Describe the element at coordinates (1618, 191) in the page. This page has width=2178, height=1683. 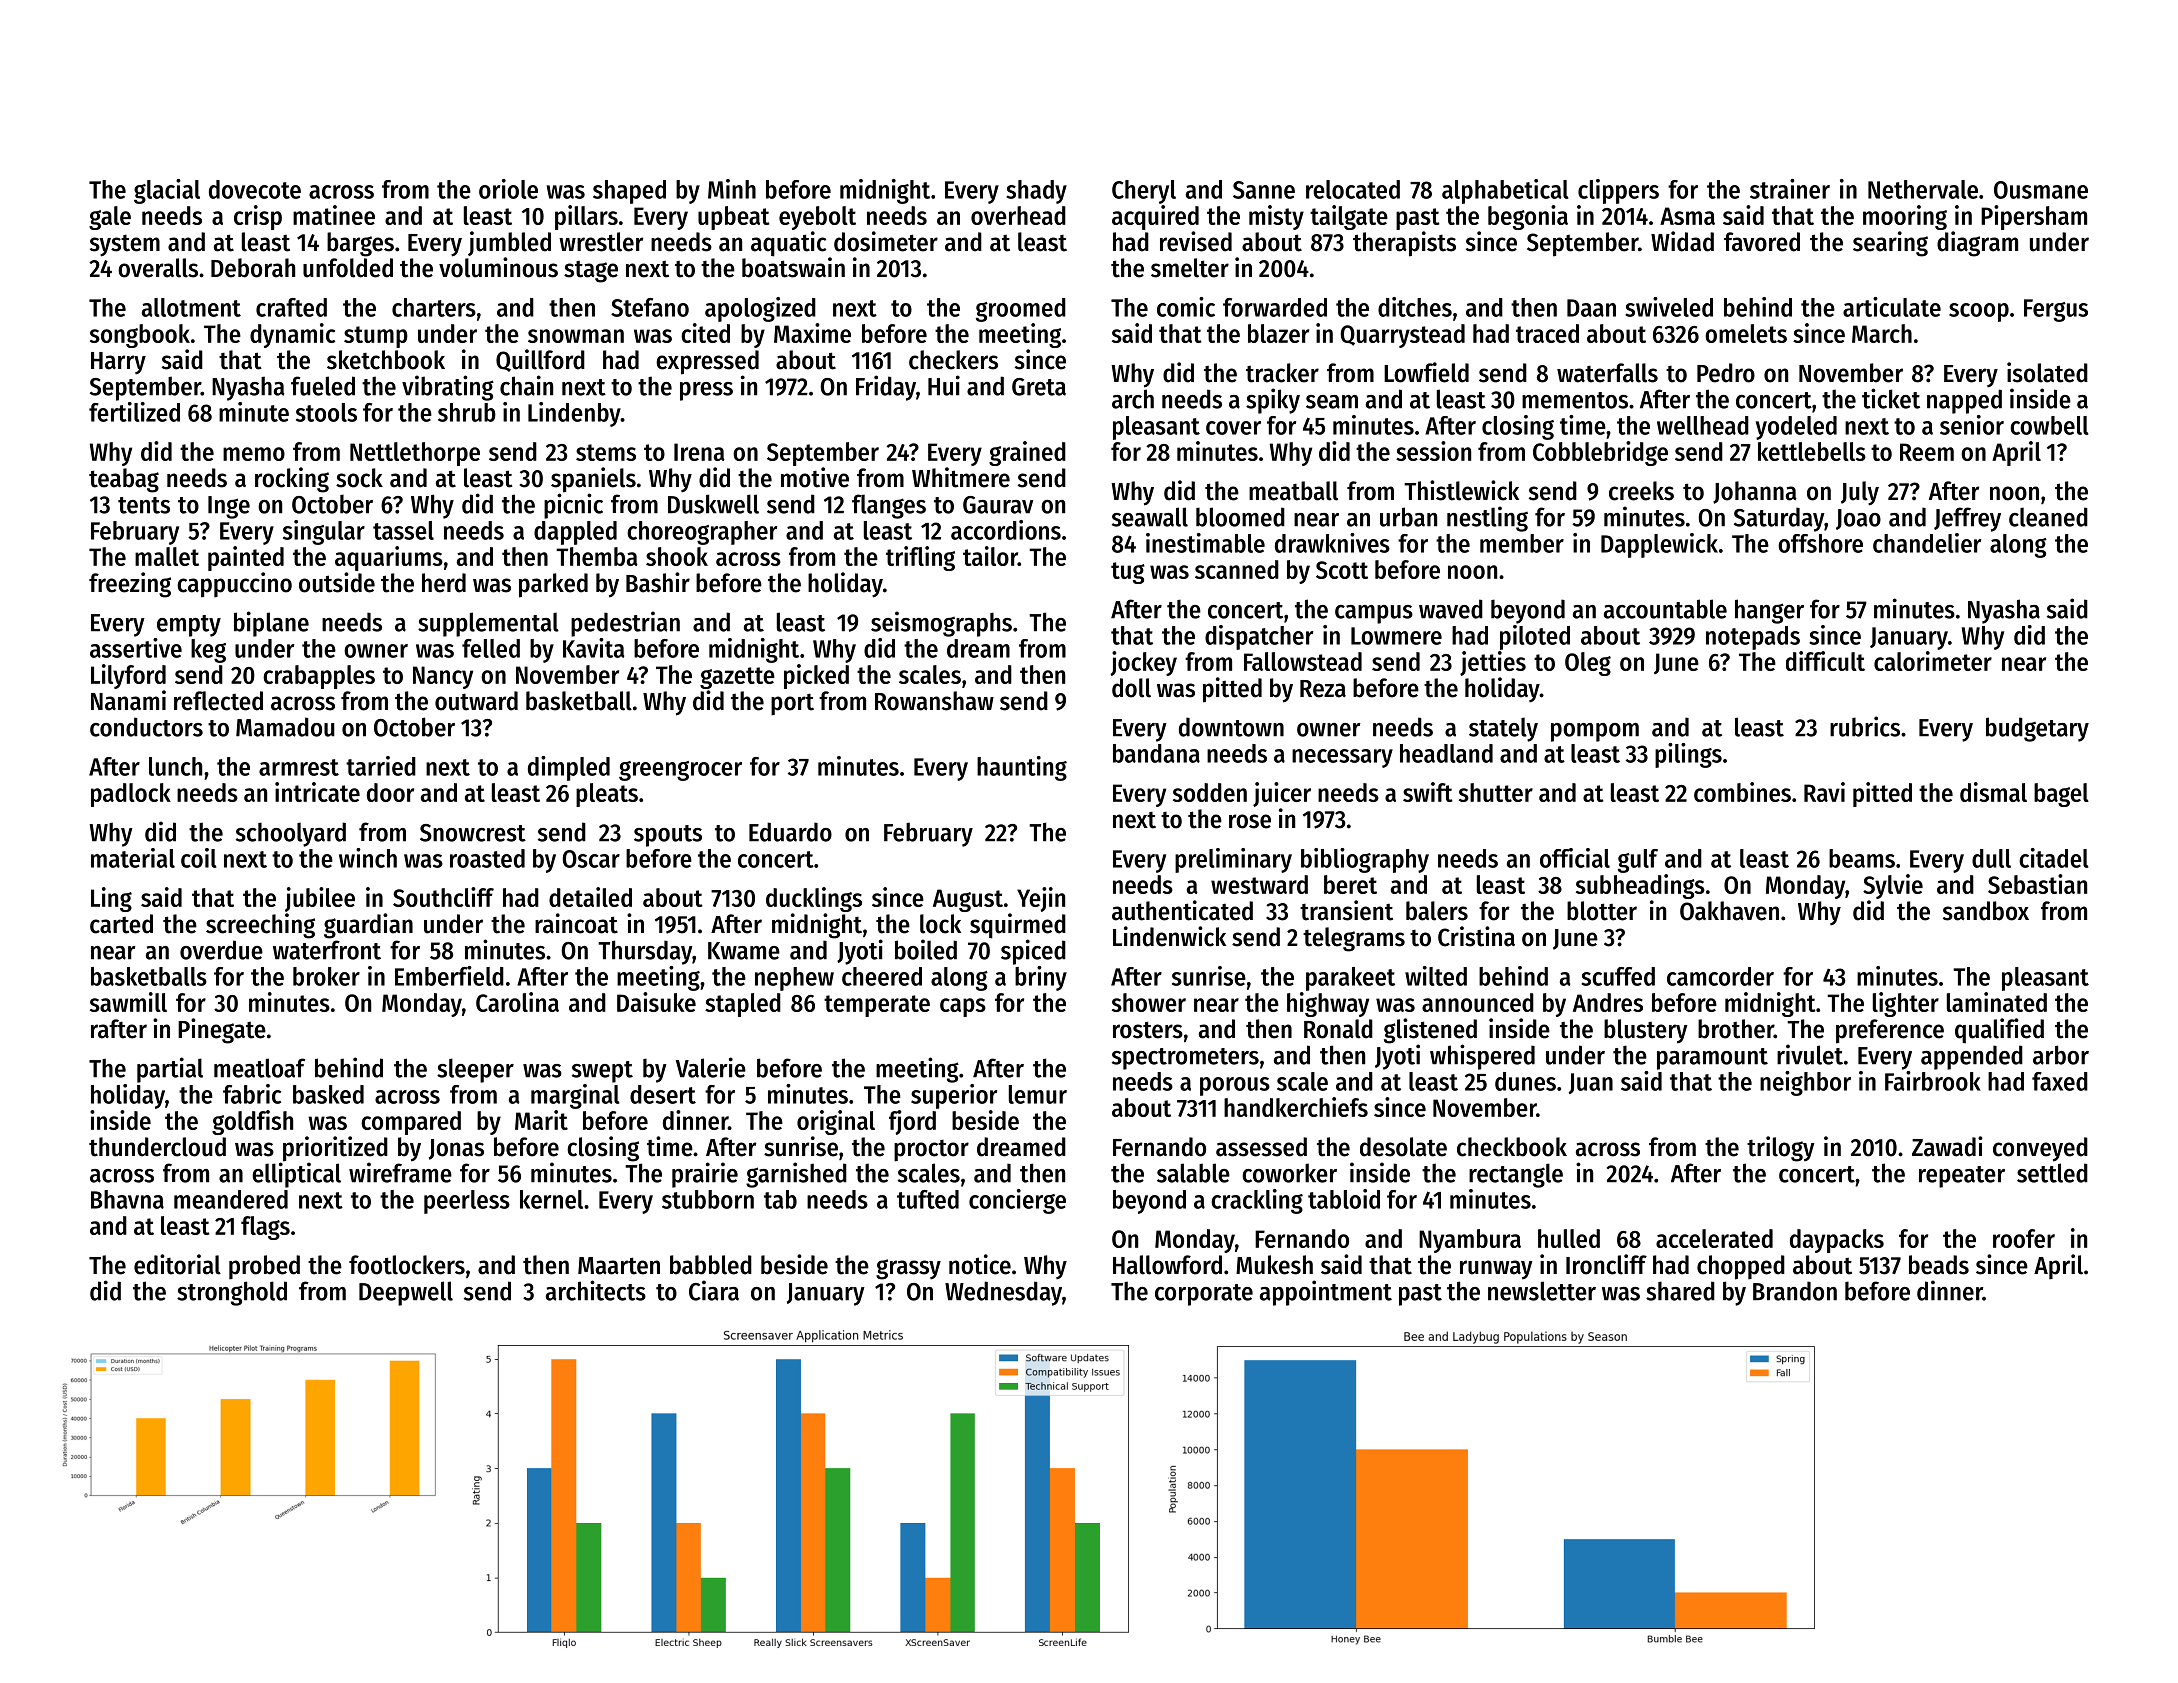
I see `clippers` at that location.
